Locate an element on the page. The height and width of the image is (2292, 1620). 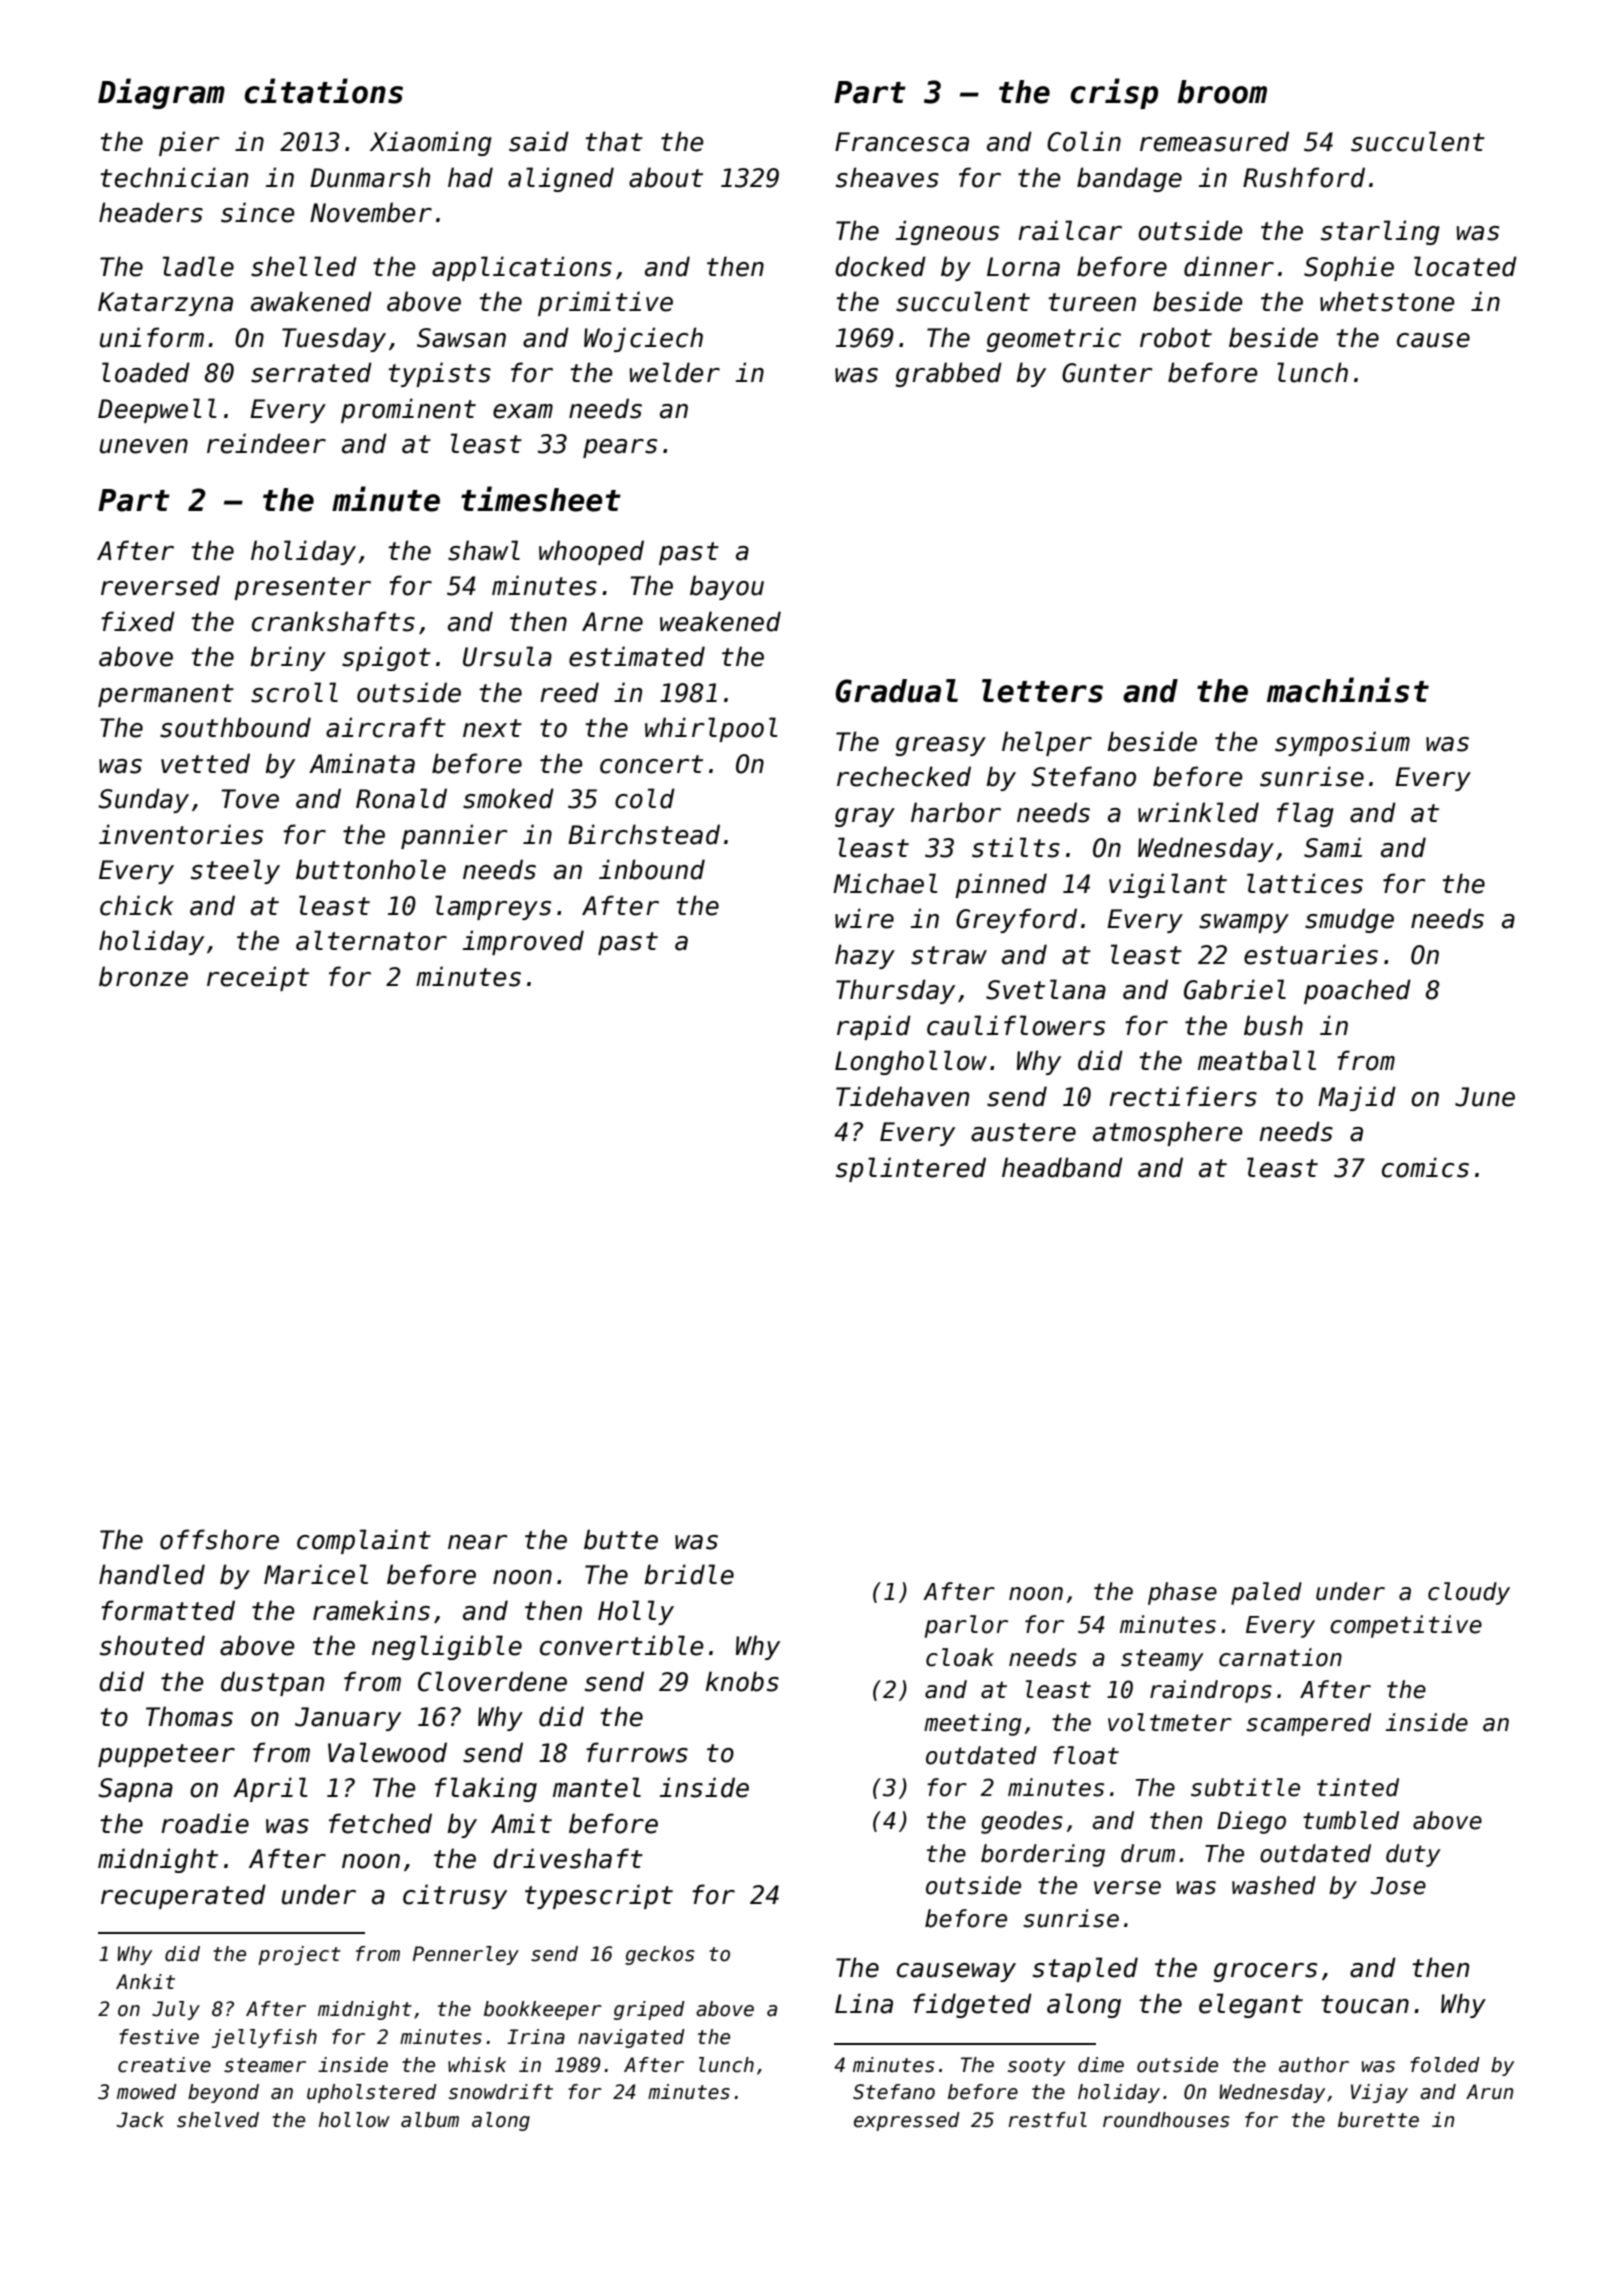
roundhouses is located at coordinates (1166, 2120).
